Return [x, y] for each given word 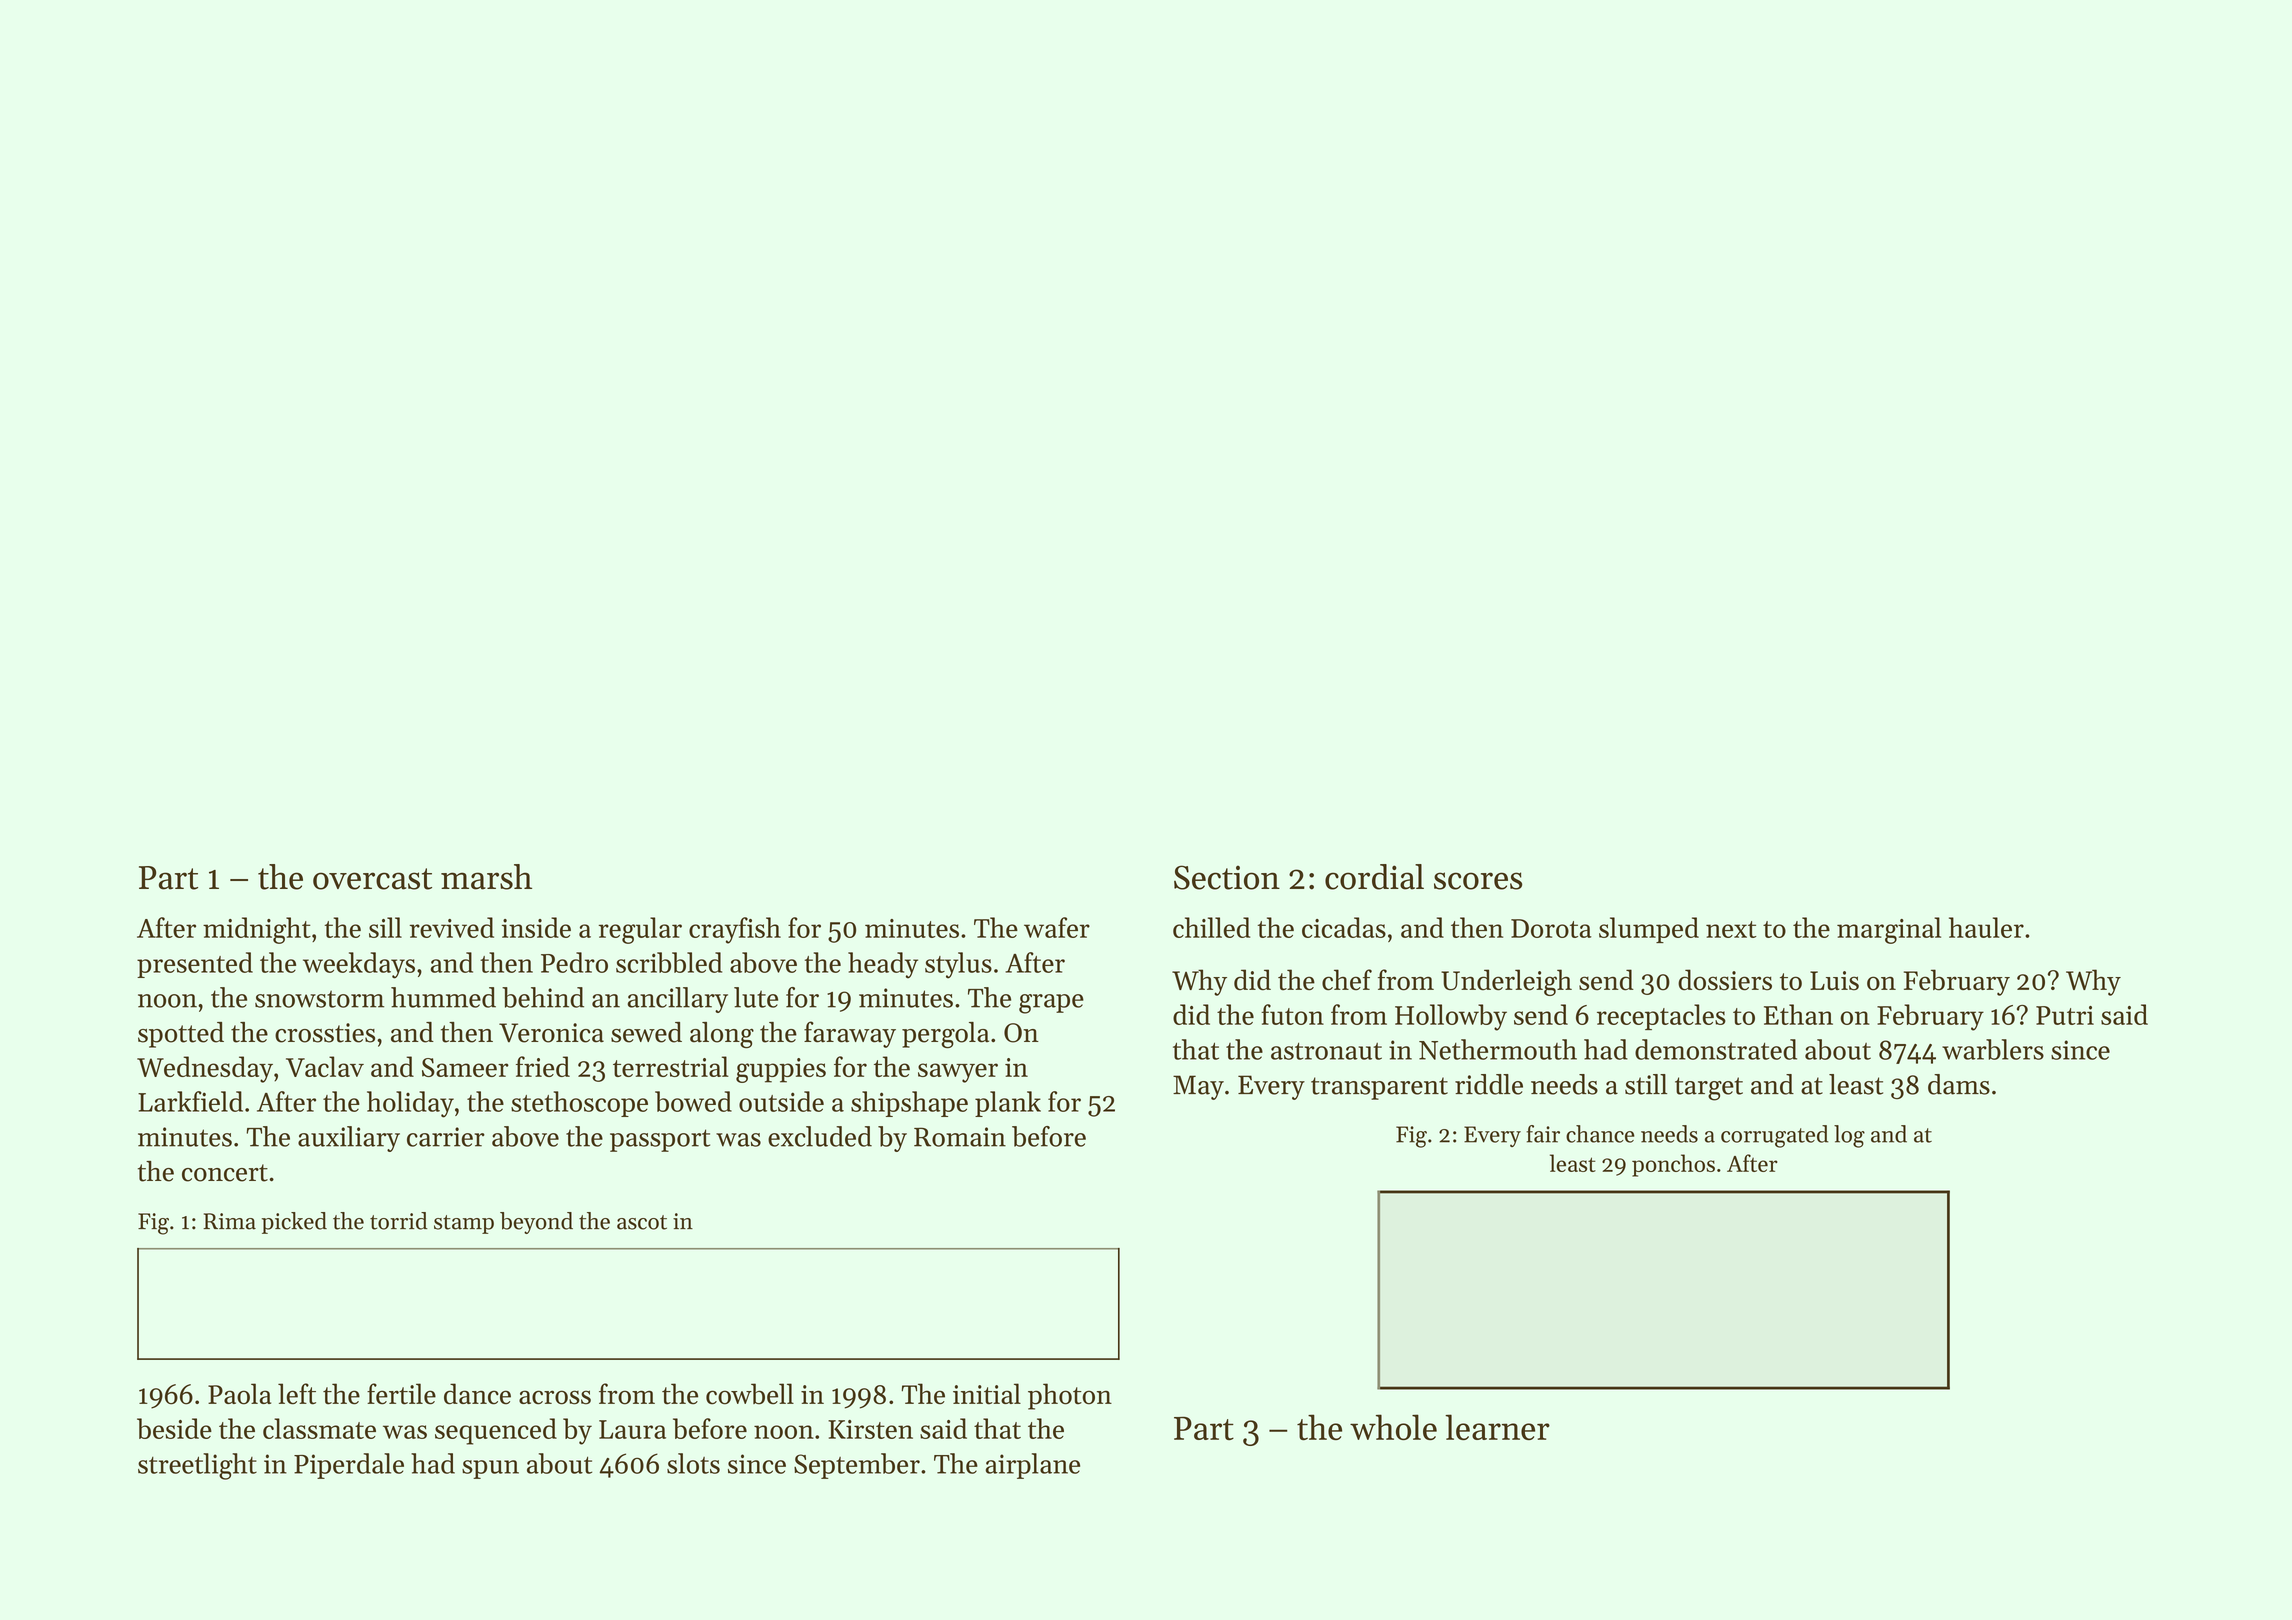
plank [1008, 1104]
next [1731, 929]
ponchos [1673, 1165]
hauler [1986, 927]
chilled [1211, 927]
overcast [372, 879]
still [1646, 1084]
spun [490, 1469]
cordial [1374, 877]
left [297, 1394]
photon [1070, 1396]
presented [195, 965]
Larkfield [190, 1101]
